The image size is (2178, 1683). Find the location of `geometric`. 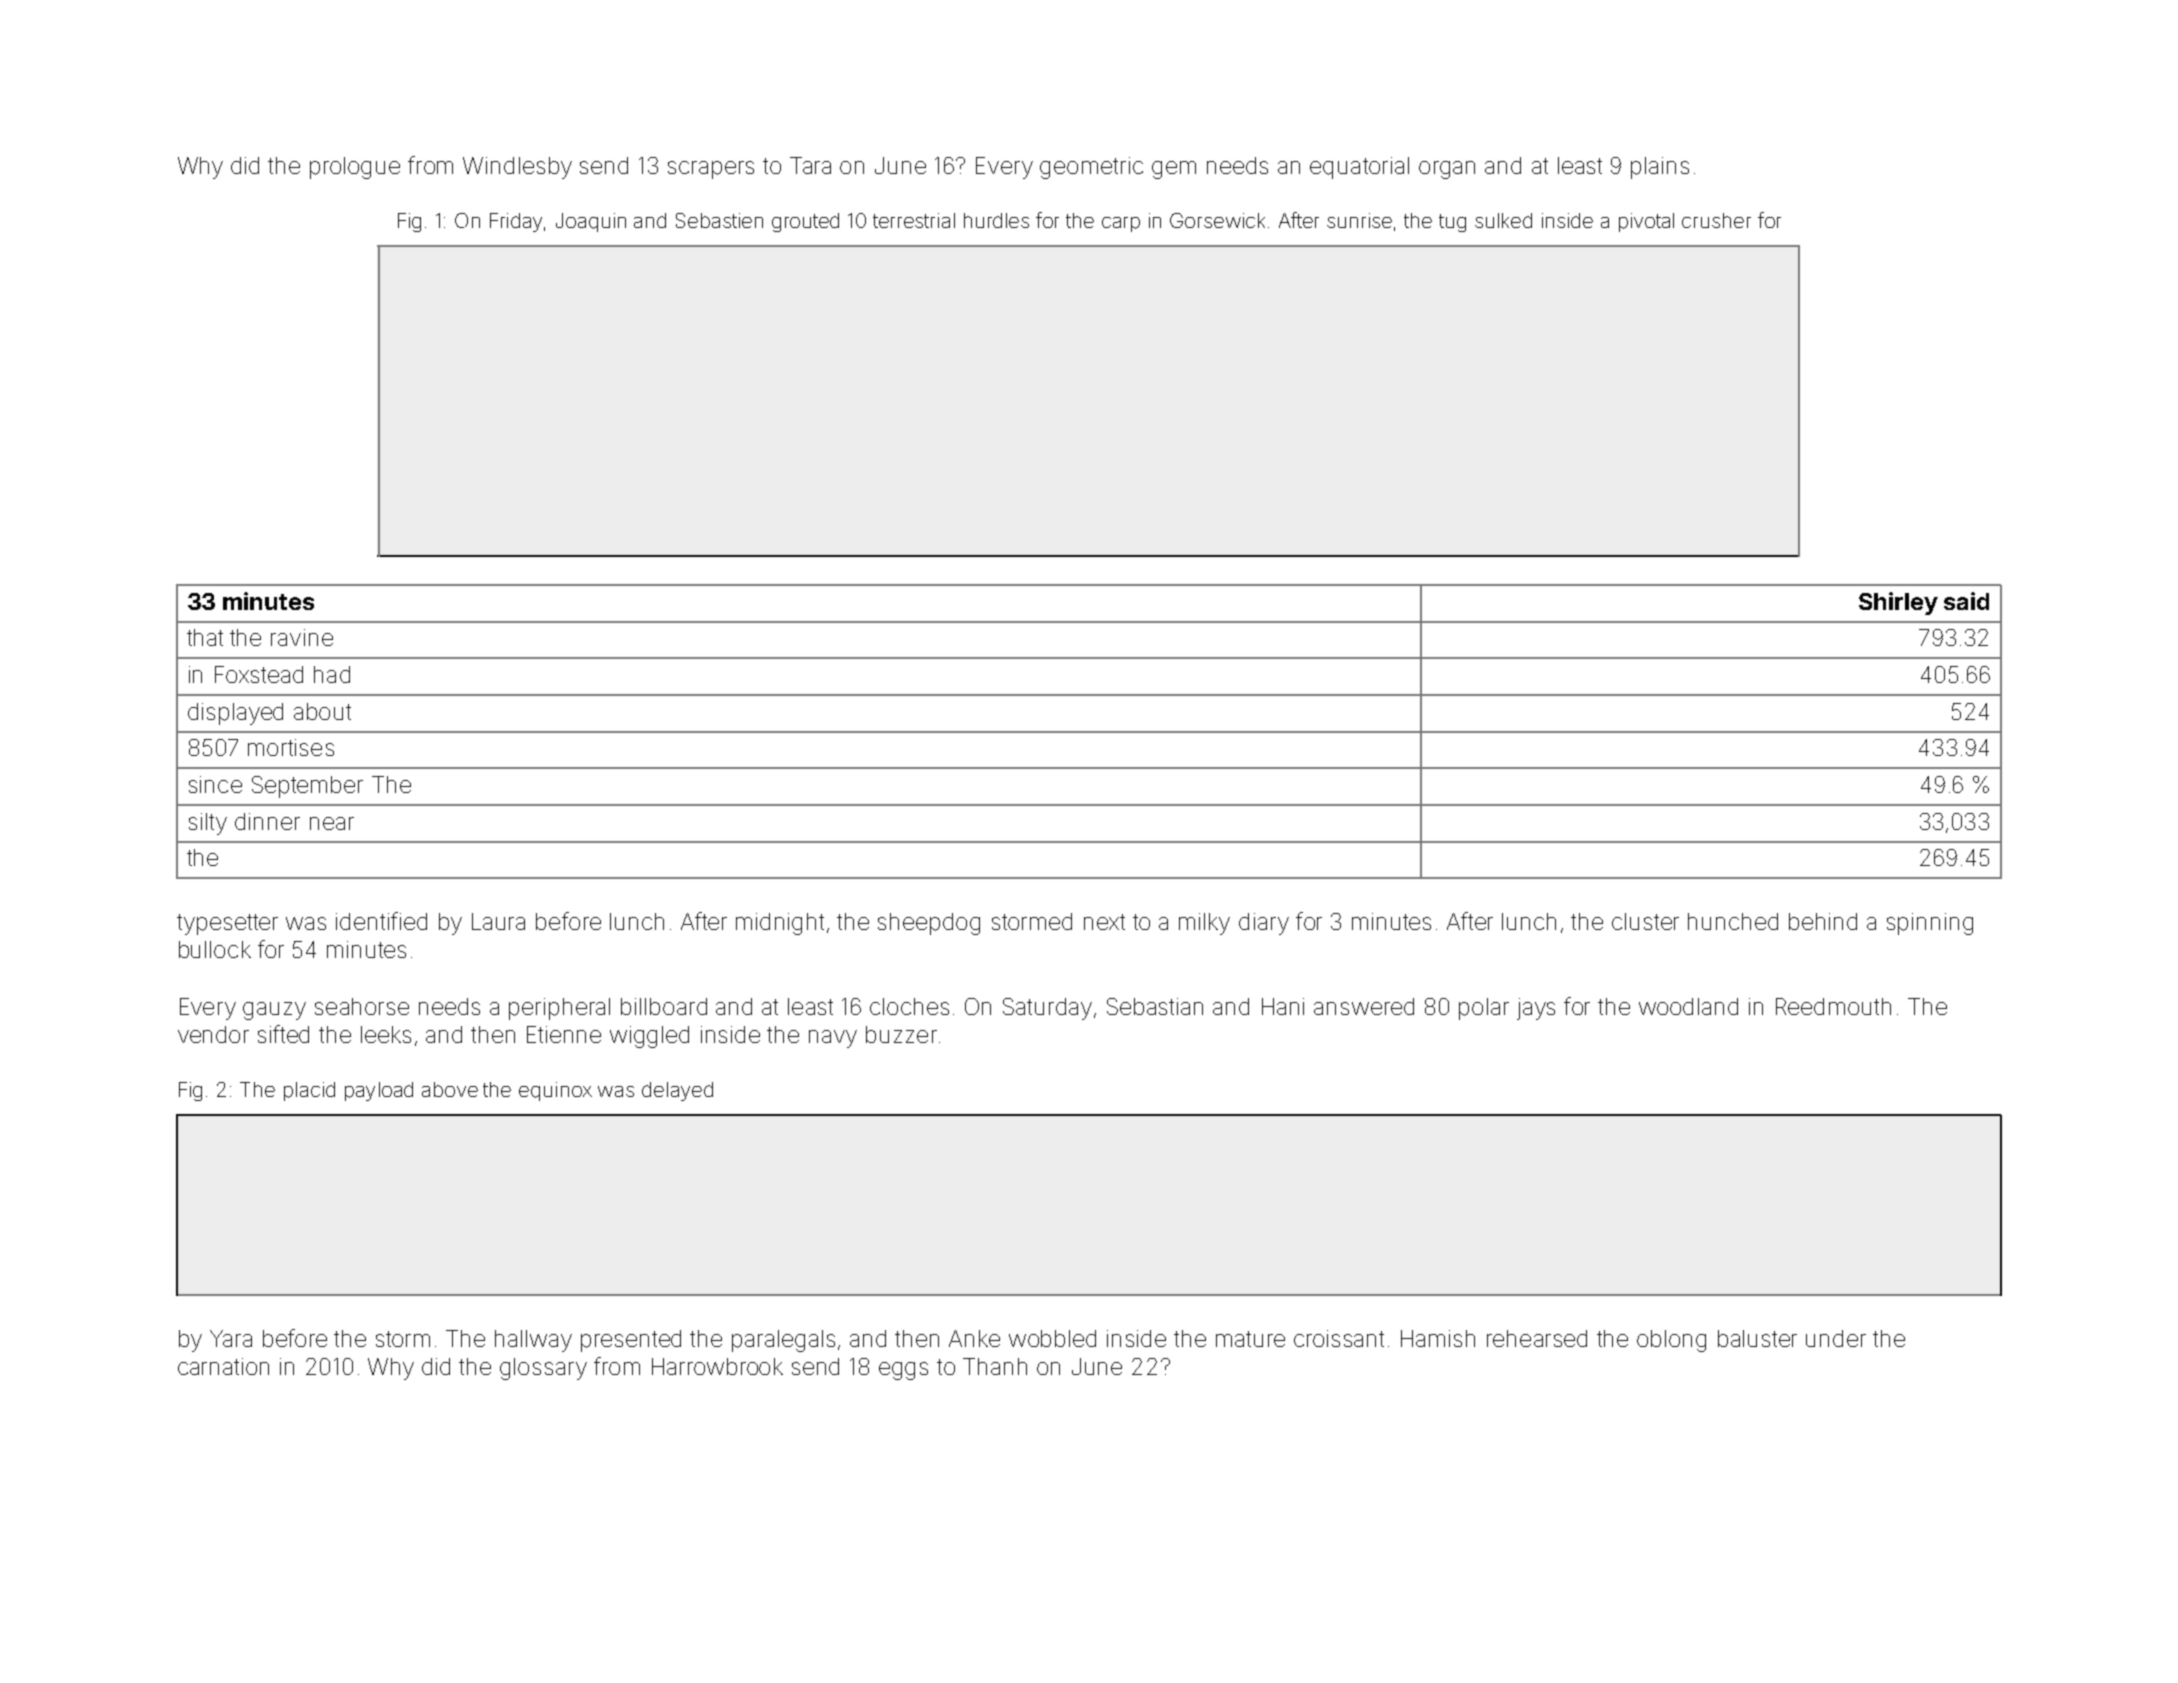

geometric is located at coordinates (1091, 168).
